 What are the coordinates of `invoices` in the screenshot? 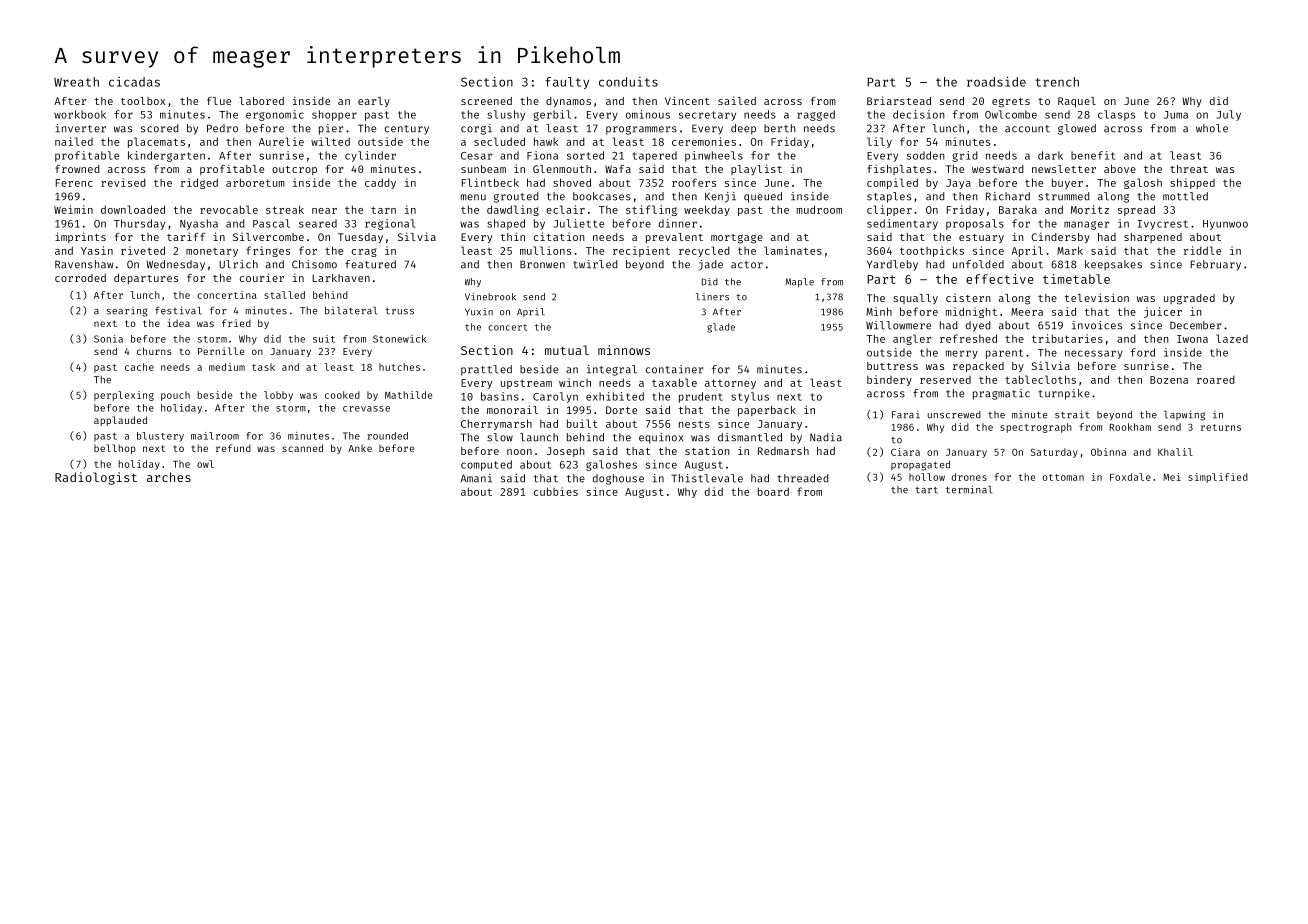 It's located at (1097, 325).
